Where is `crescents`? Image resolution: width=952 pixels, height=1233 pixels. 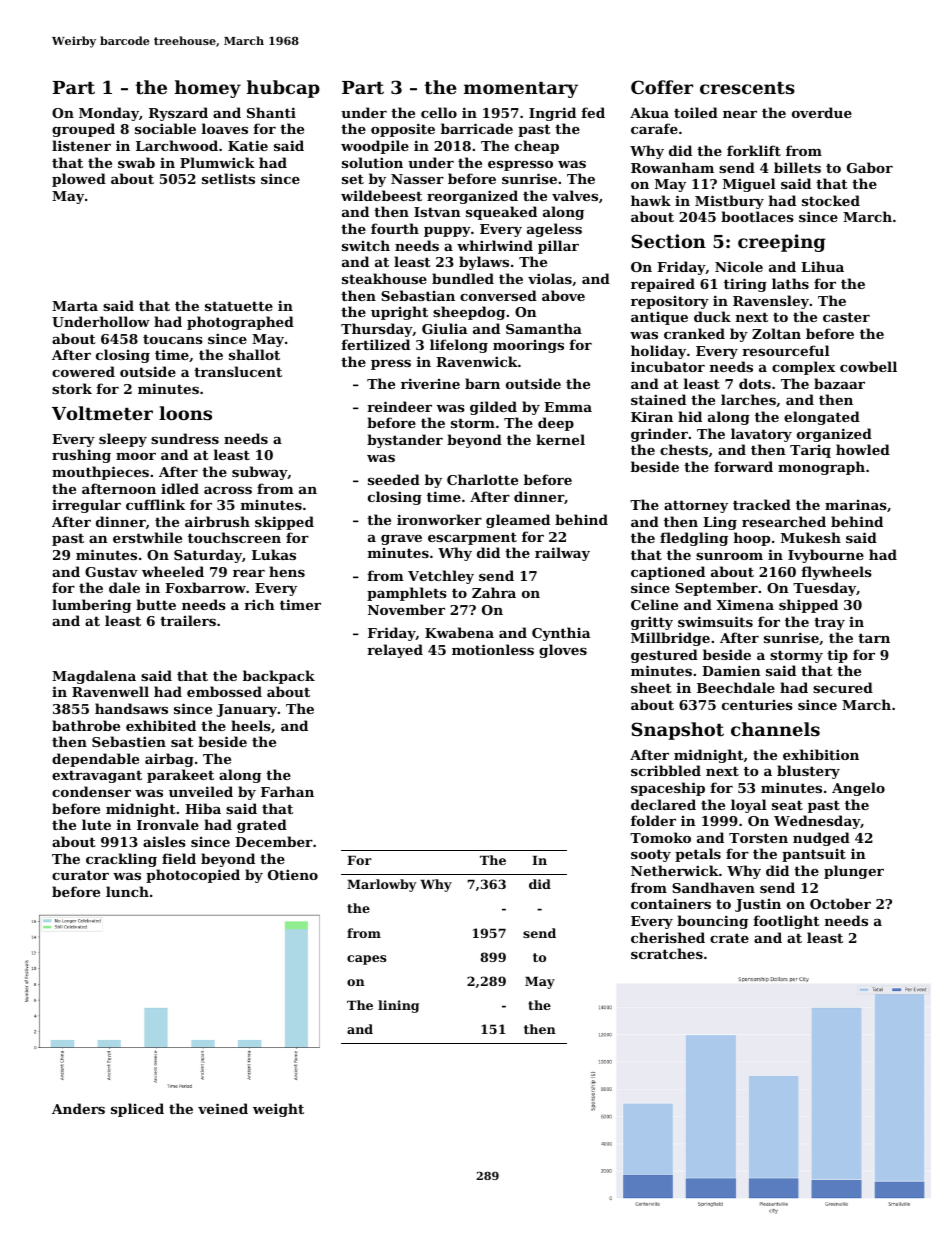 crescents is located at coordinates (747, 88).
